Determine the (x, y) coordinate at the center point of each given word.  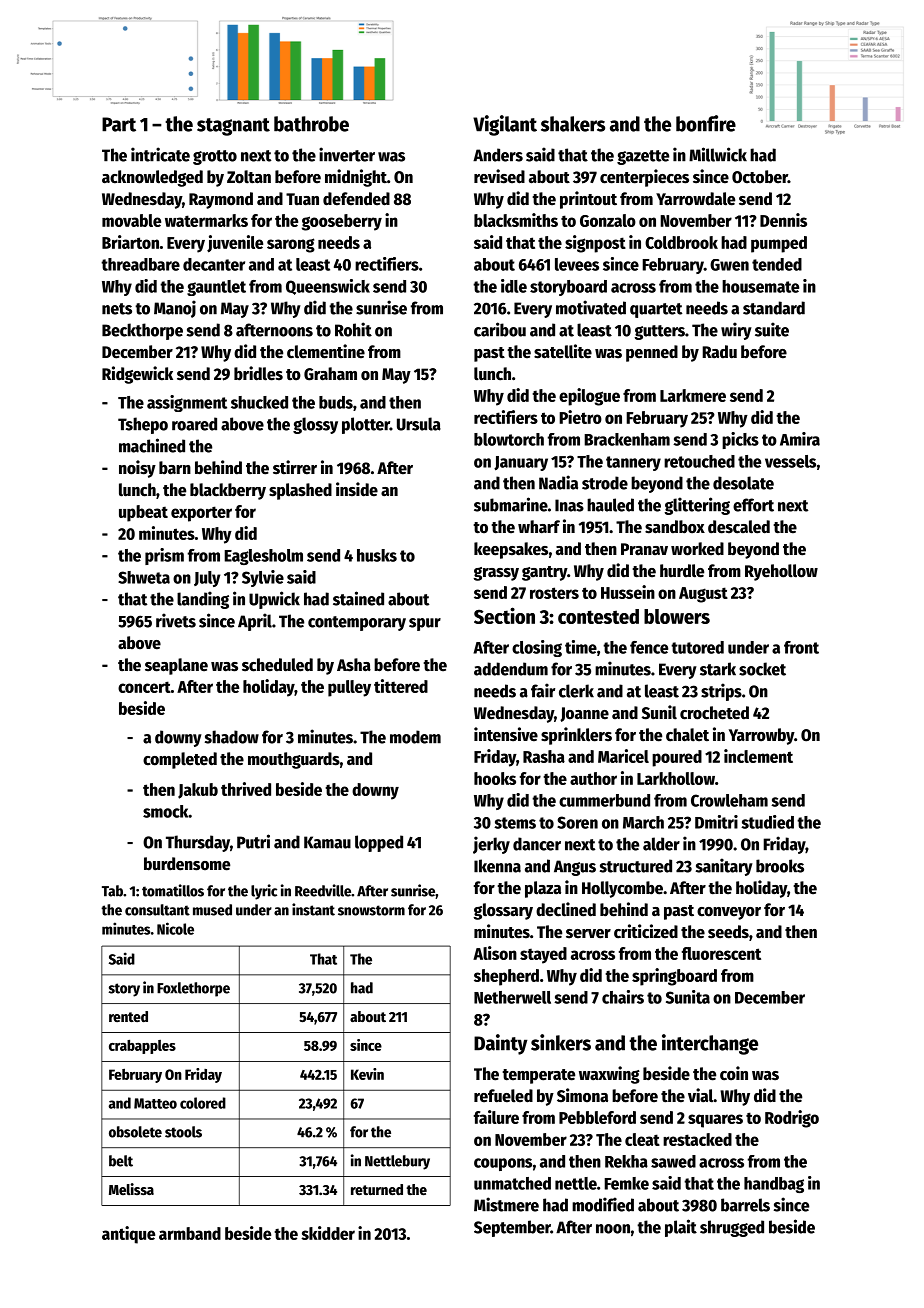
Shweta (144, 577)
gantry (544, 573)
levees (577, 264)
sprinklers (576, 736)
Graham (330, 374)
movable (131, 220)
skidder (328, 1233)
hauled (610, 505)
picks (740, 440)
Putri (253, 841)
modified (603, 1204)
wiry (736, 331)
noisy (137, 469)
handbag (774, 1185)
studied (767, 822)
